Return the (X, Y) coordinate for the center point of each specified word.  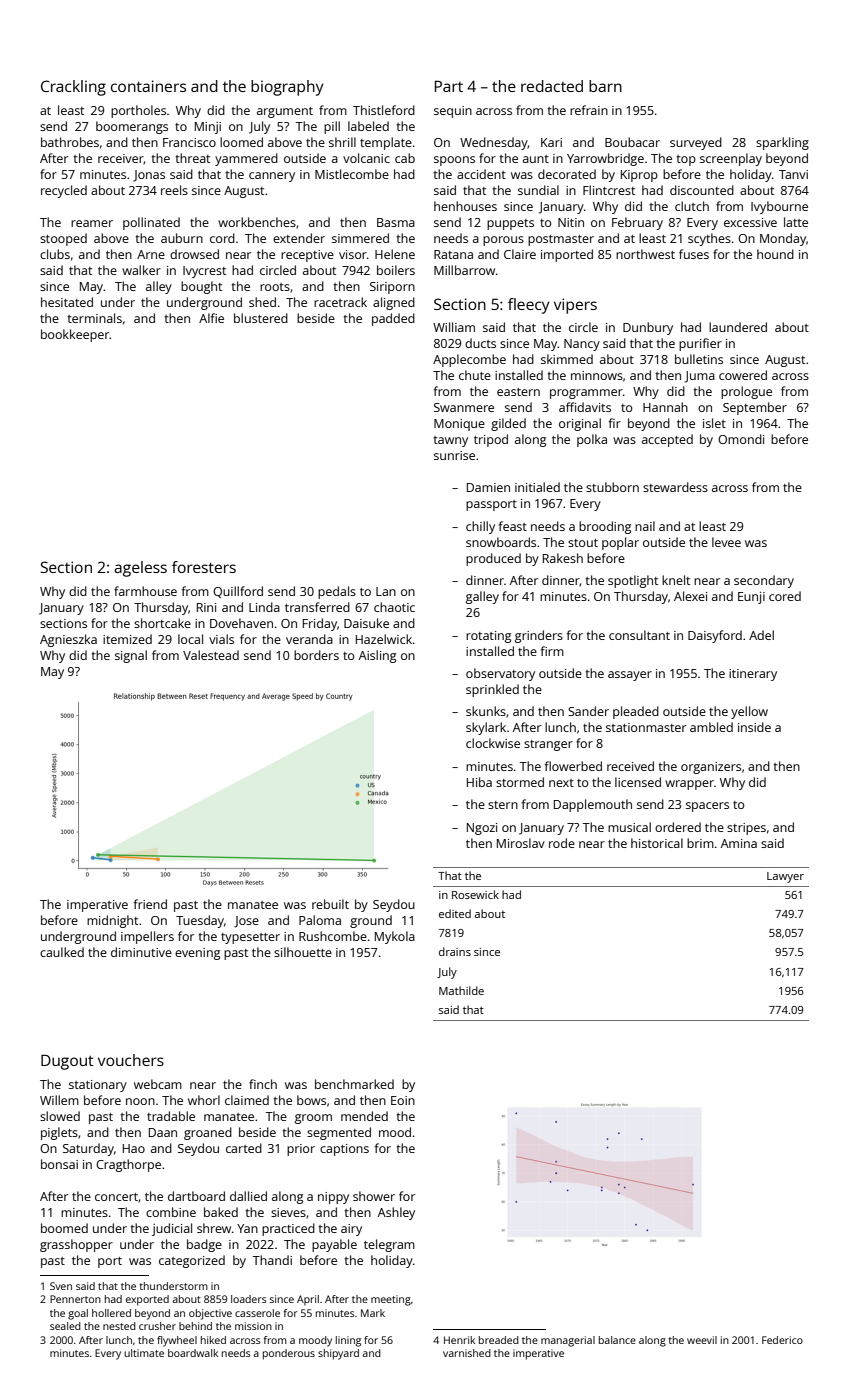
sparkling (782, 143)
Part (449, 86)
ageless (140, 569)
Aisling (377, 656)
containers (148, 86)
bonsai (59, 1164)
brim (700, 843)
